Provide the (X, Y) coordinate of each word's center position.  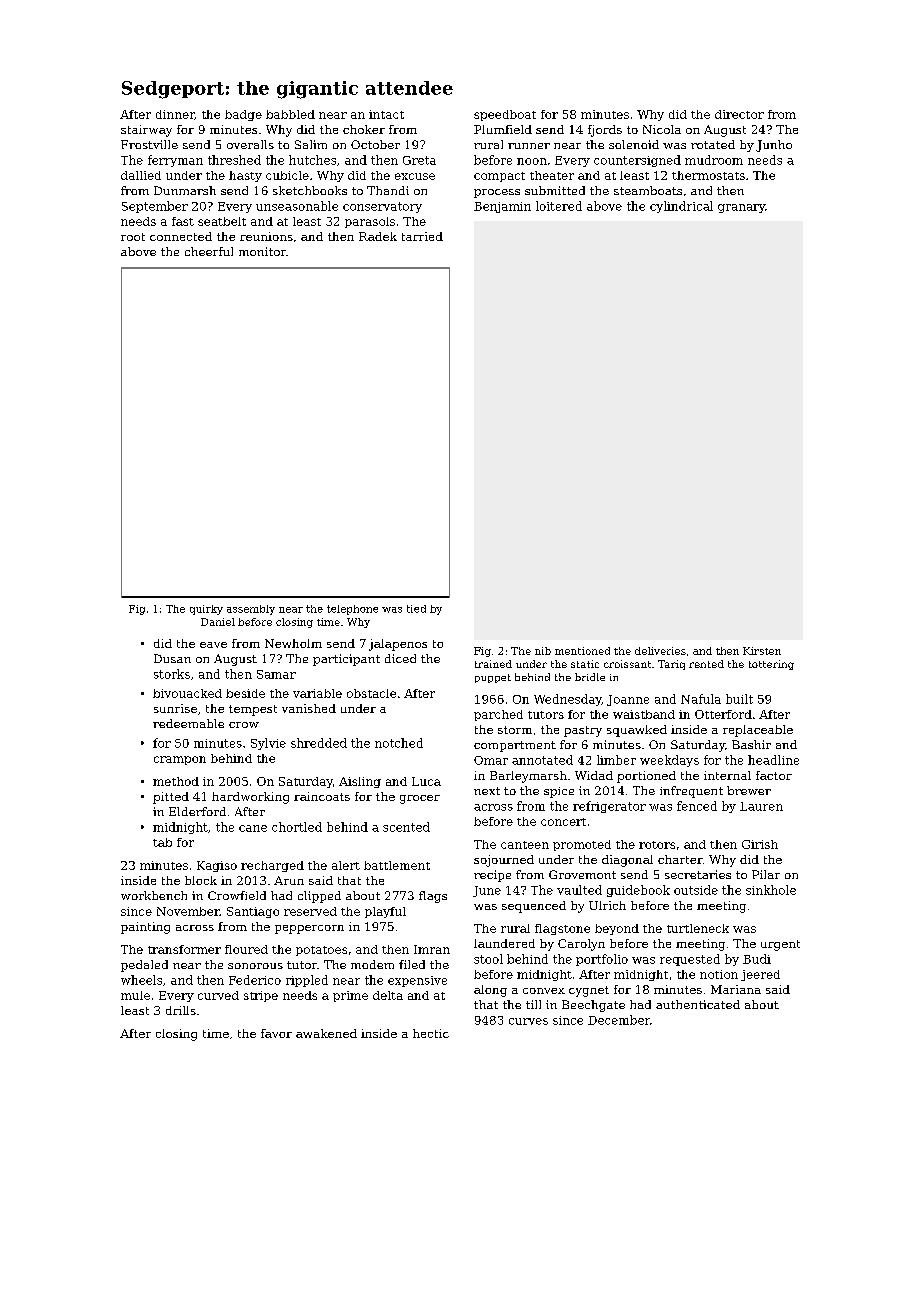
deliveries (660, 651)
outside (696, 890)
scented (406, 827)
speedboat (505, 115)
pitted (171, 798)
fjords (605, 131)
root (133, 237)
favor (276, 1033)
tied (416, 609)
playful (385, 912)
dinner (175, 114)
